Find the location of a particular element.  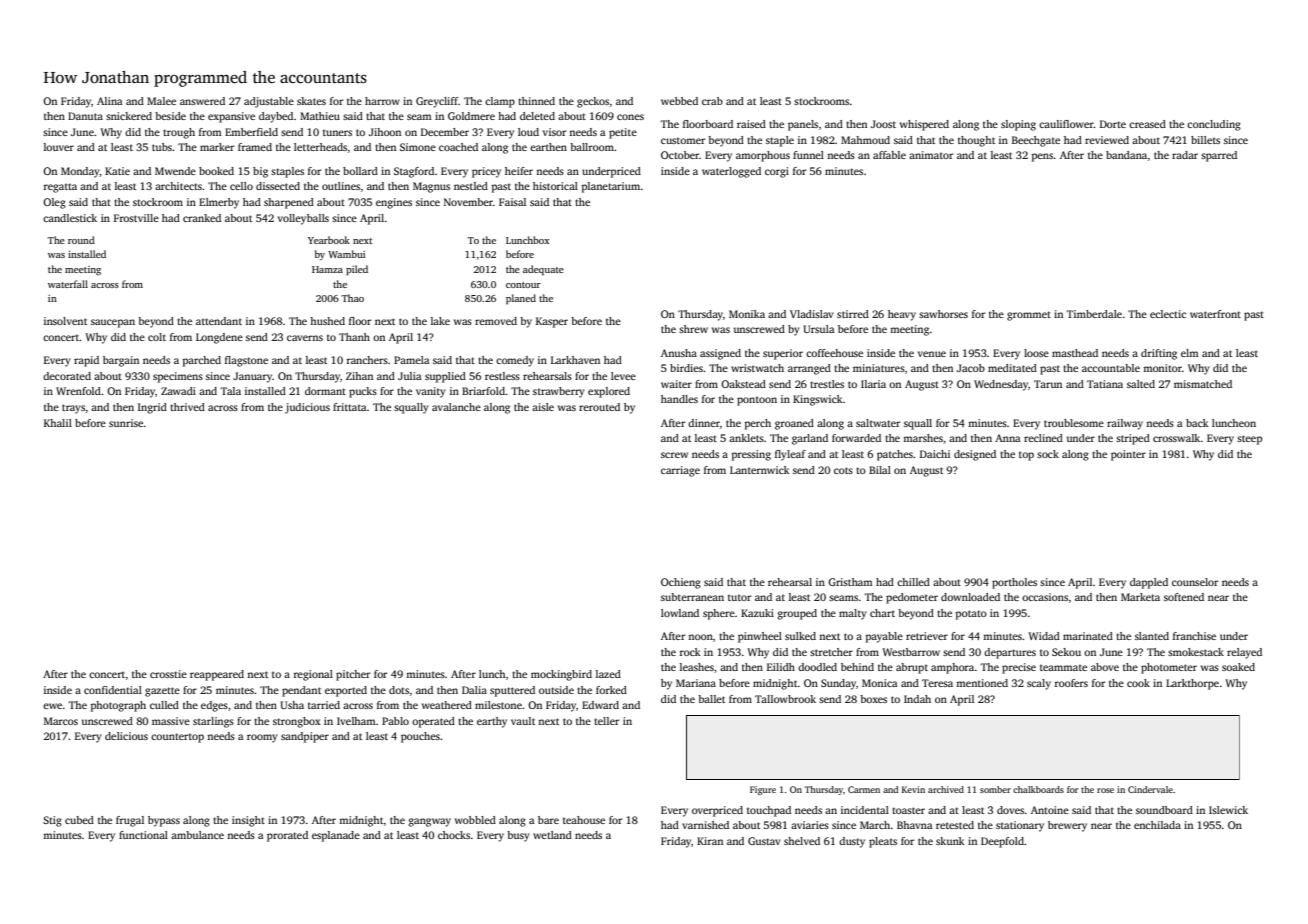

Thao is located at coordinates (353, 298).
